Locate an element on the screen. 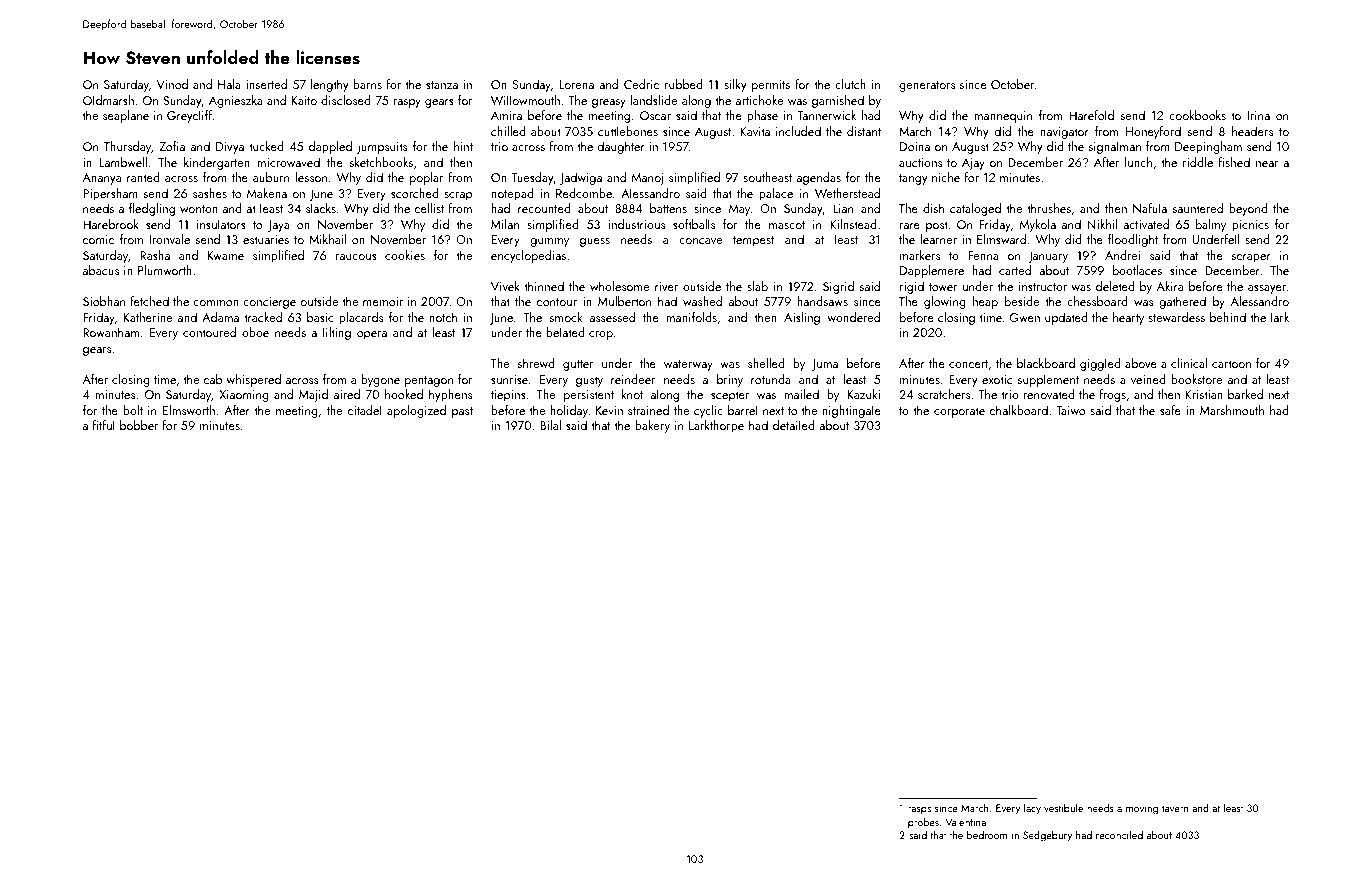  rasps is located at coordinates (919, 810).
